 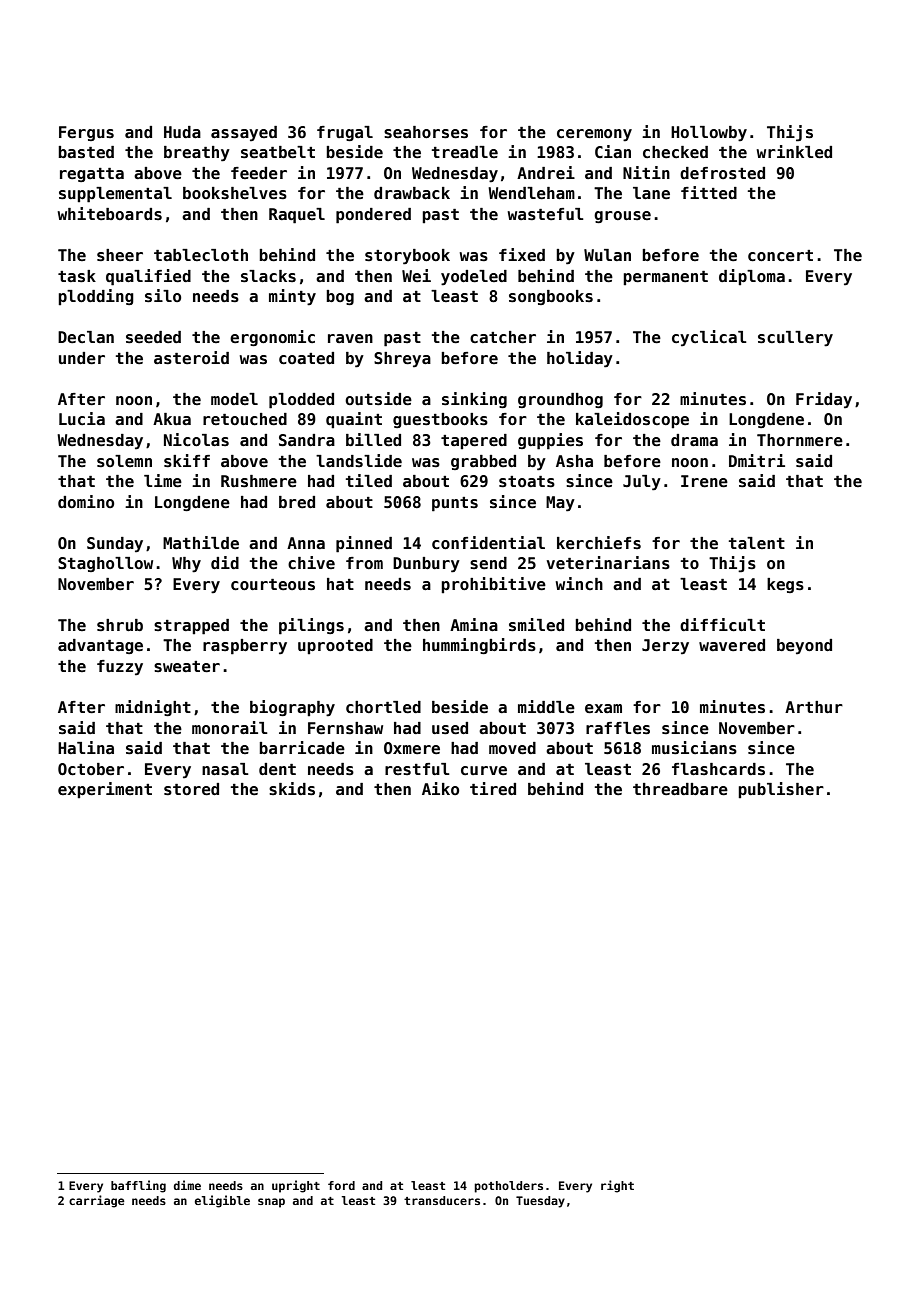 I want to click on uprooted, so click(x=335, y=646).
